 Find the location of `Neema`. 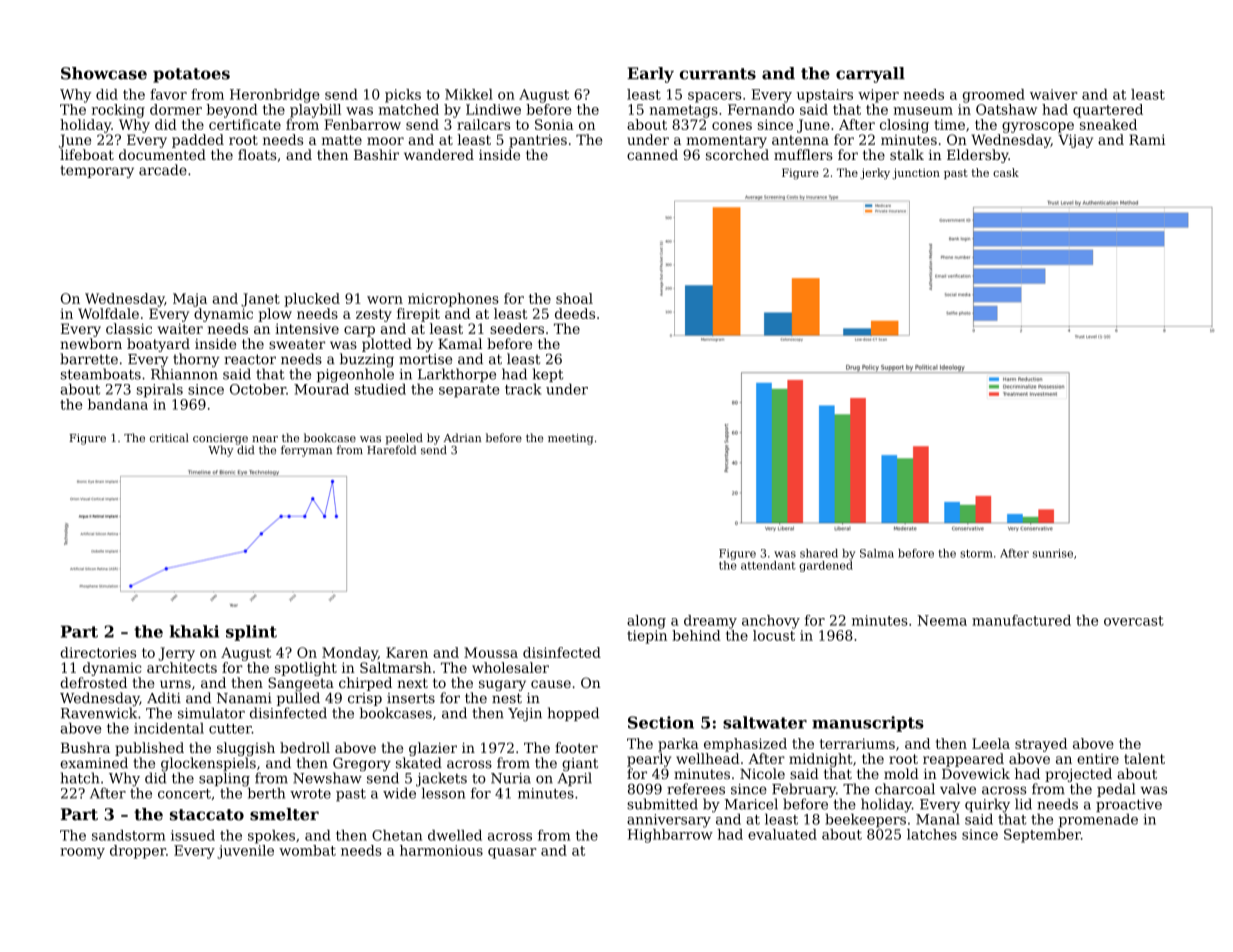

Neema is located at coordinates (942, 620).
